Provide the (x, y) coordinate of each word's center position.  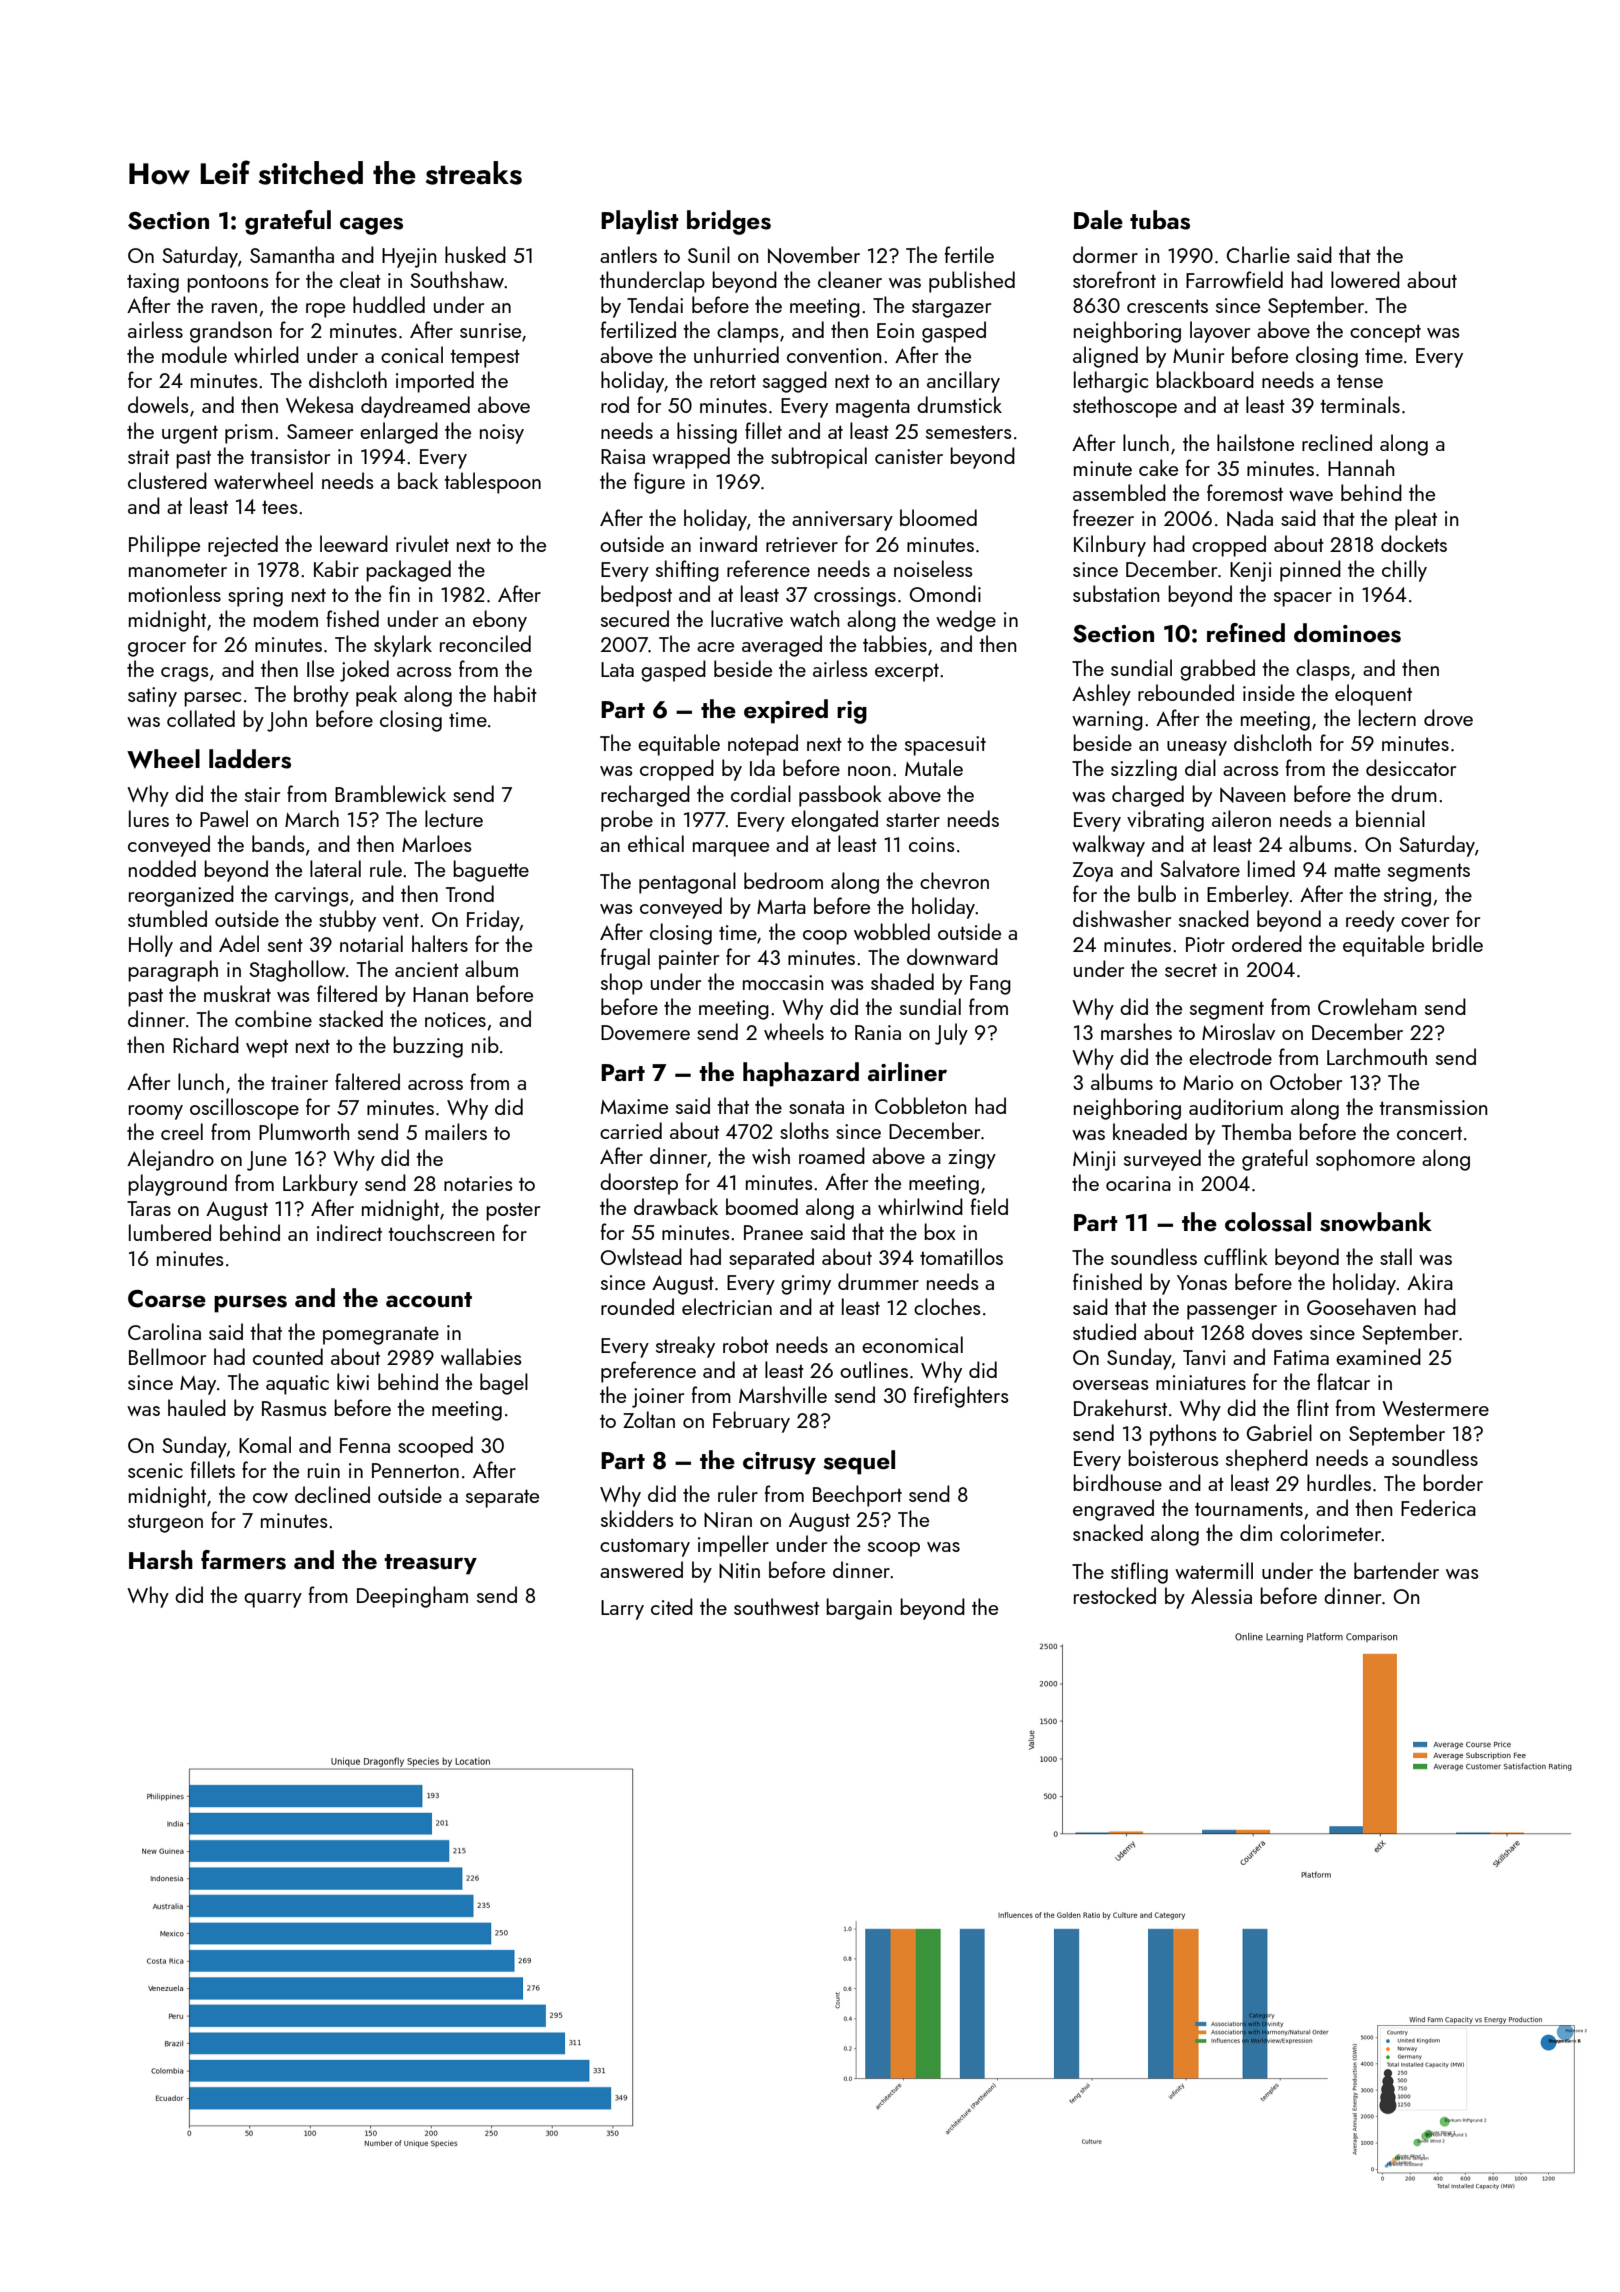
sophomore (1365, 1160)
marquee (731, 849)
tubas (1160, 220)
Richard (206, 1044)
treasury (430, 1564)
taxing (153, 283)
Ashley (1101, 695)
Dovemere (645, 1032)
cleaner (850, 279)
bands (278, 843)
